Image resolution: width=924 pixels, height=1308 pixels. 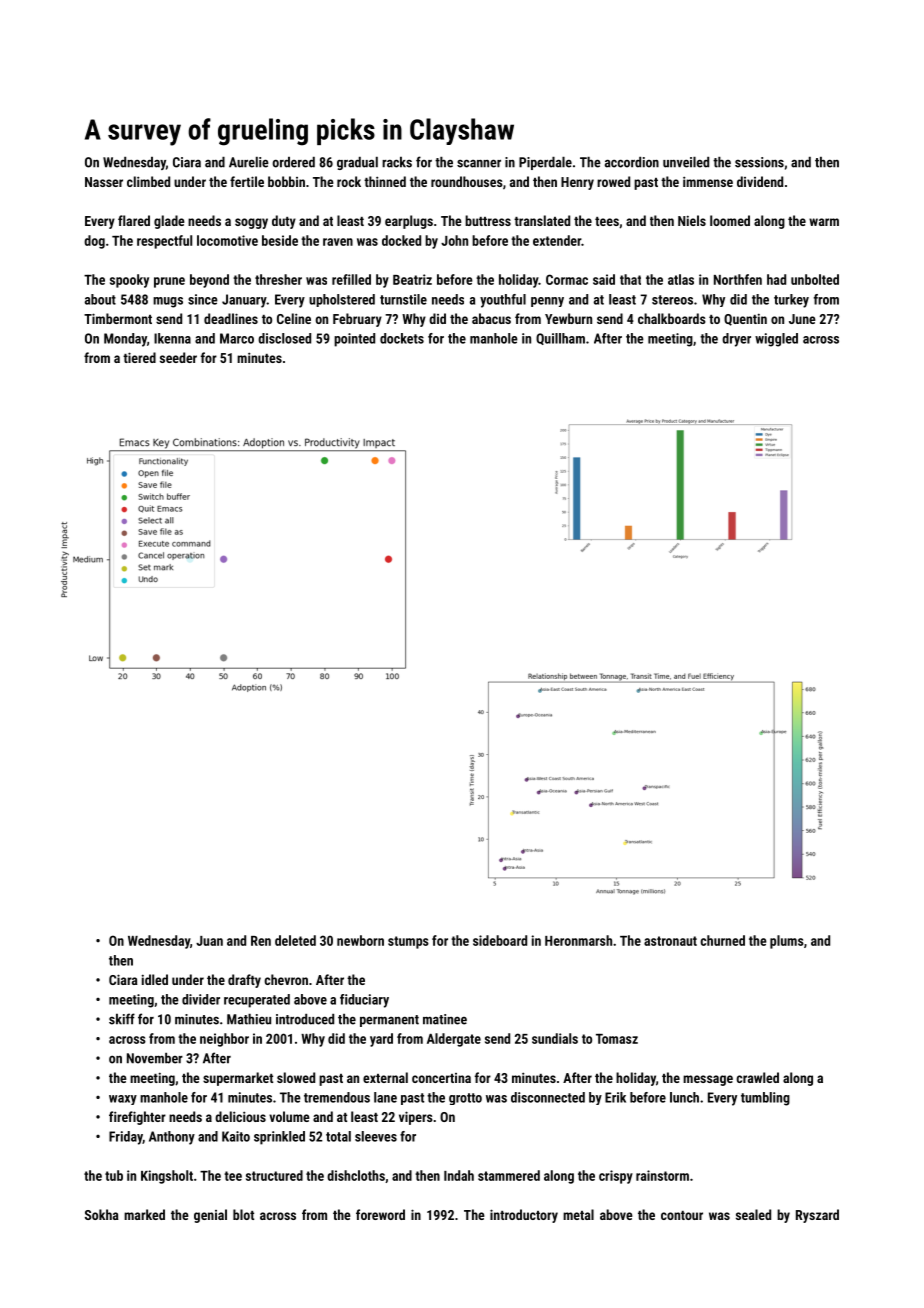 What do you see at coordinates (509, 1175) in the screenshot?
I see `stammered` at bounding box center [509, 1175].
